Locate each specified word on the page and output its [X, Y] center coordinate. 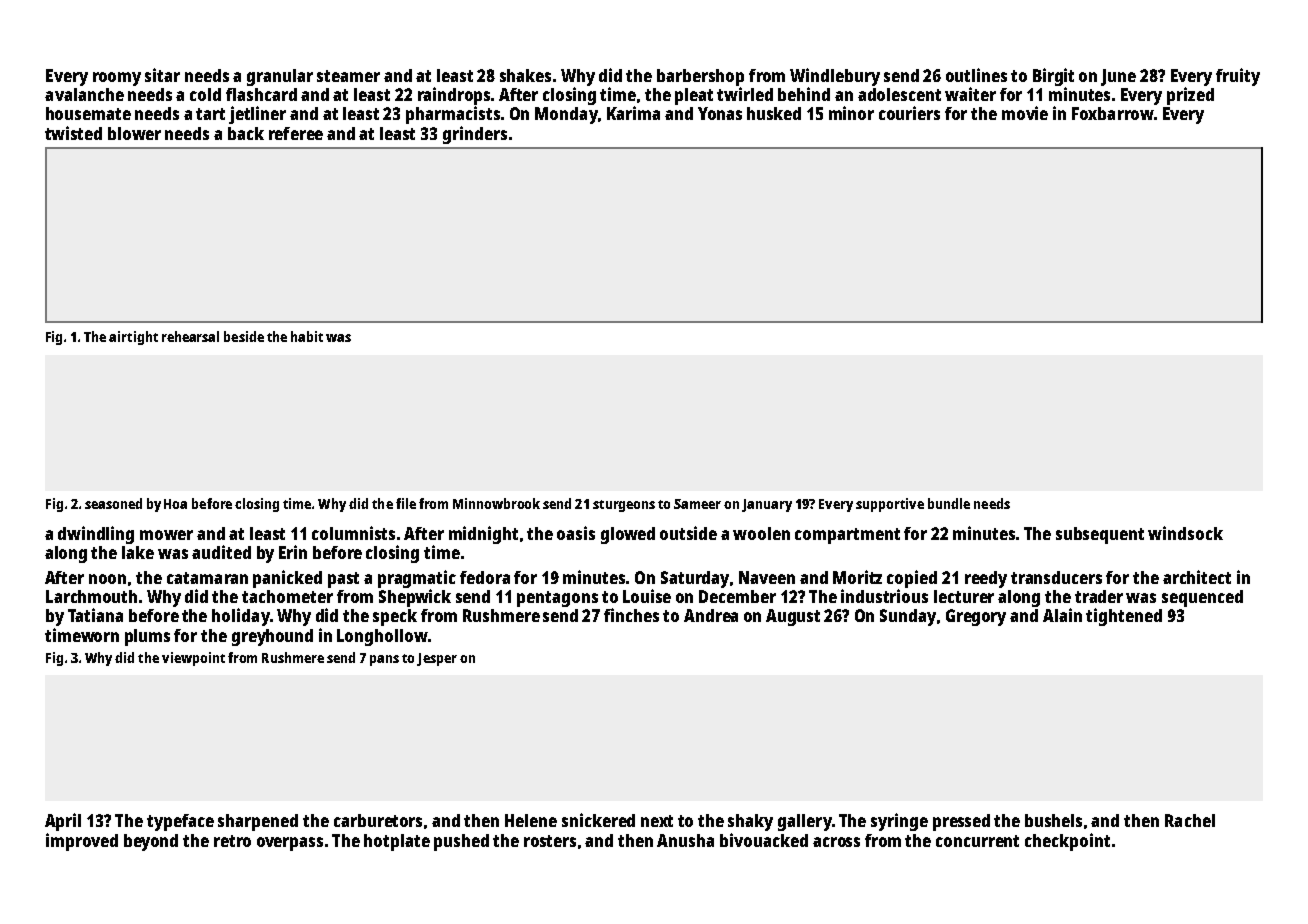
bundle [949, 503]
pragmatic [417, 579]
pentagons [557, 599]
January [767, 505]
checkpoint [1067, 842]
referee [296, 133]
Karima [633, 113]
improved [82, 842]
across [836, 842]
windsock [1185, 533]
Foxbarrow [1113, 113]
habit [307, 336]
